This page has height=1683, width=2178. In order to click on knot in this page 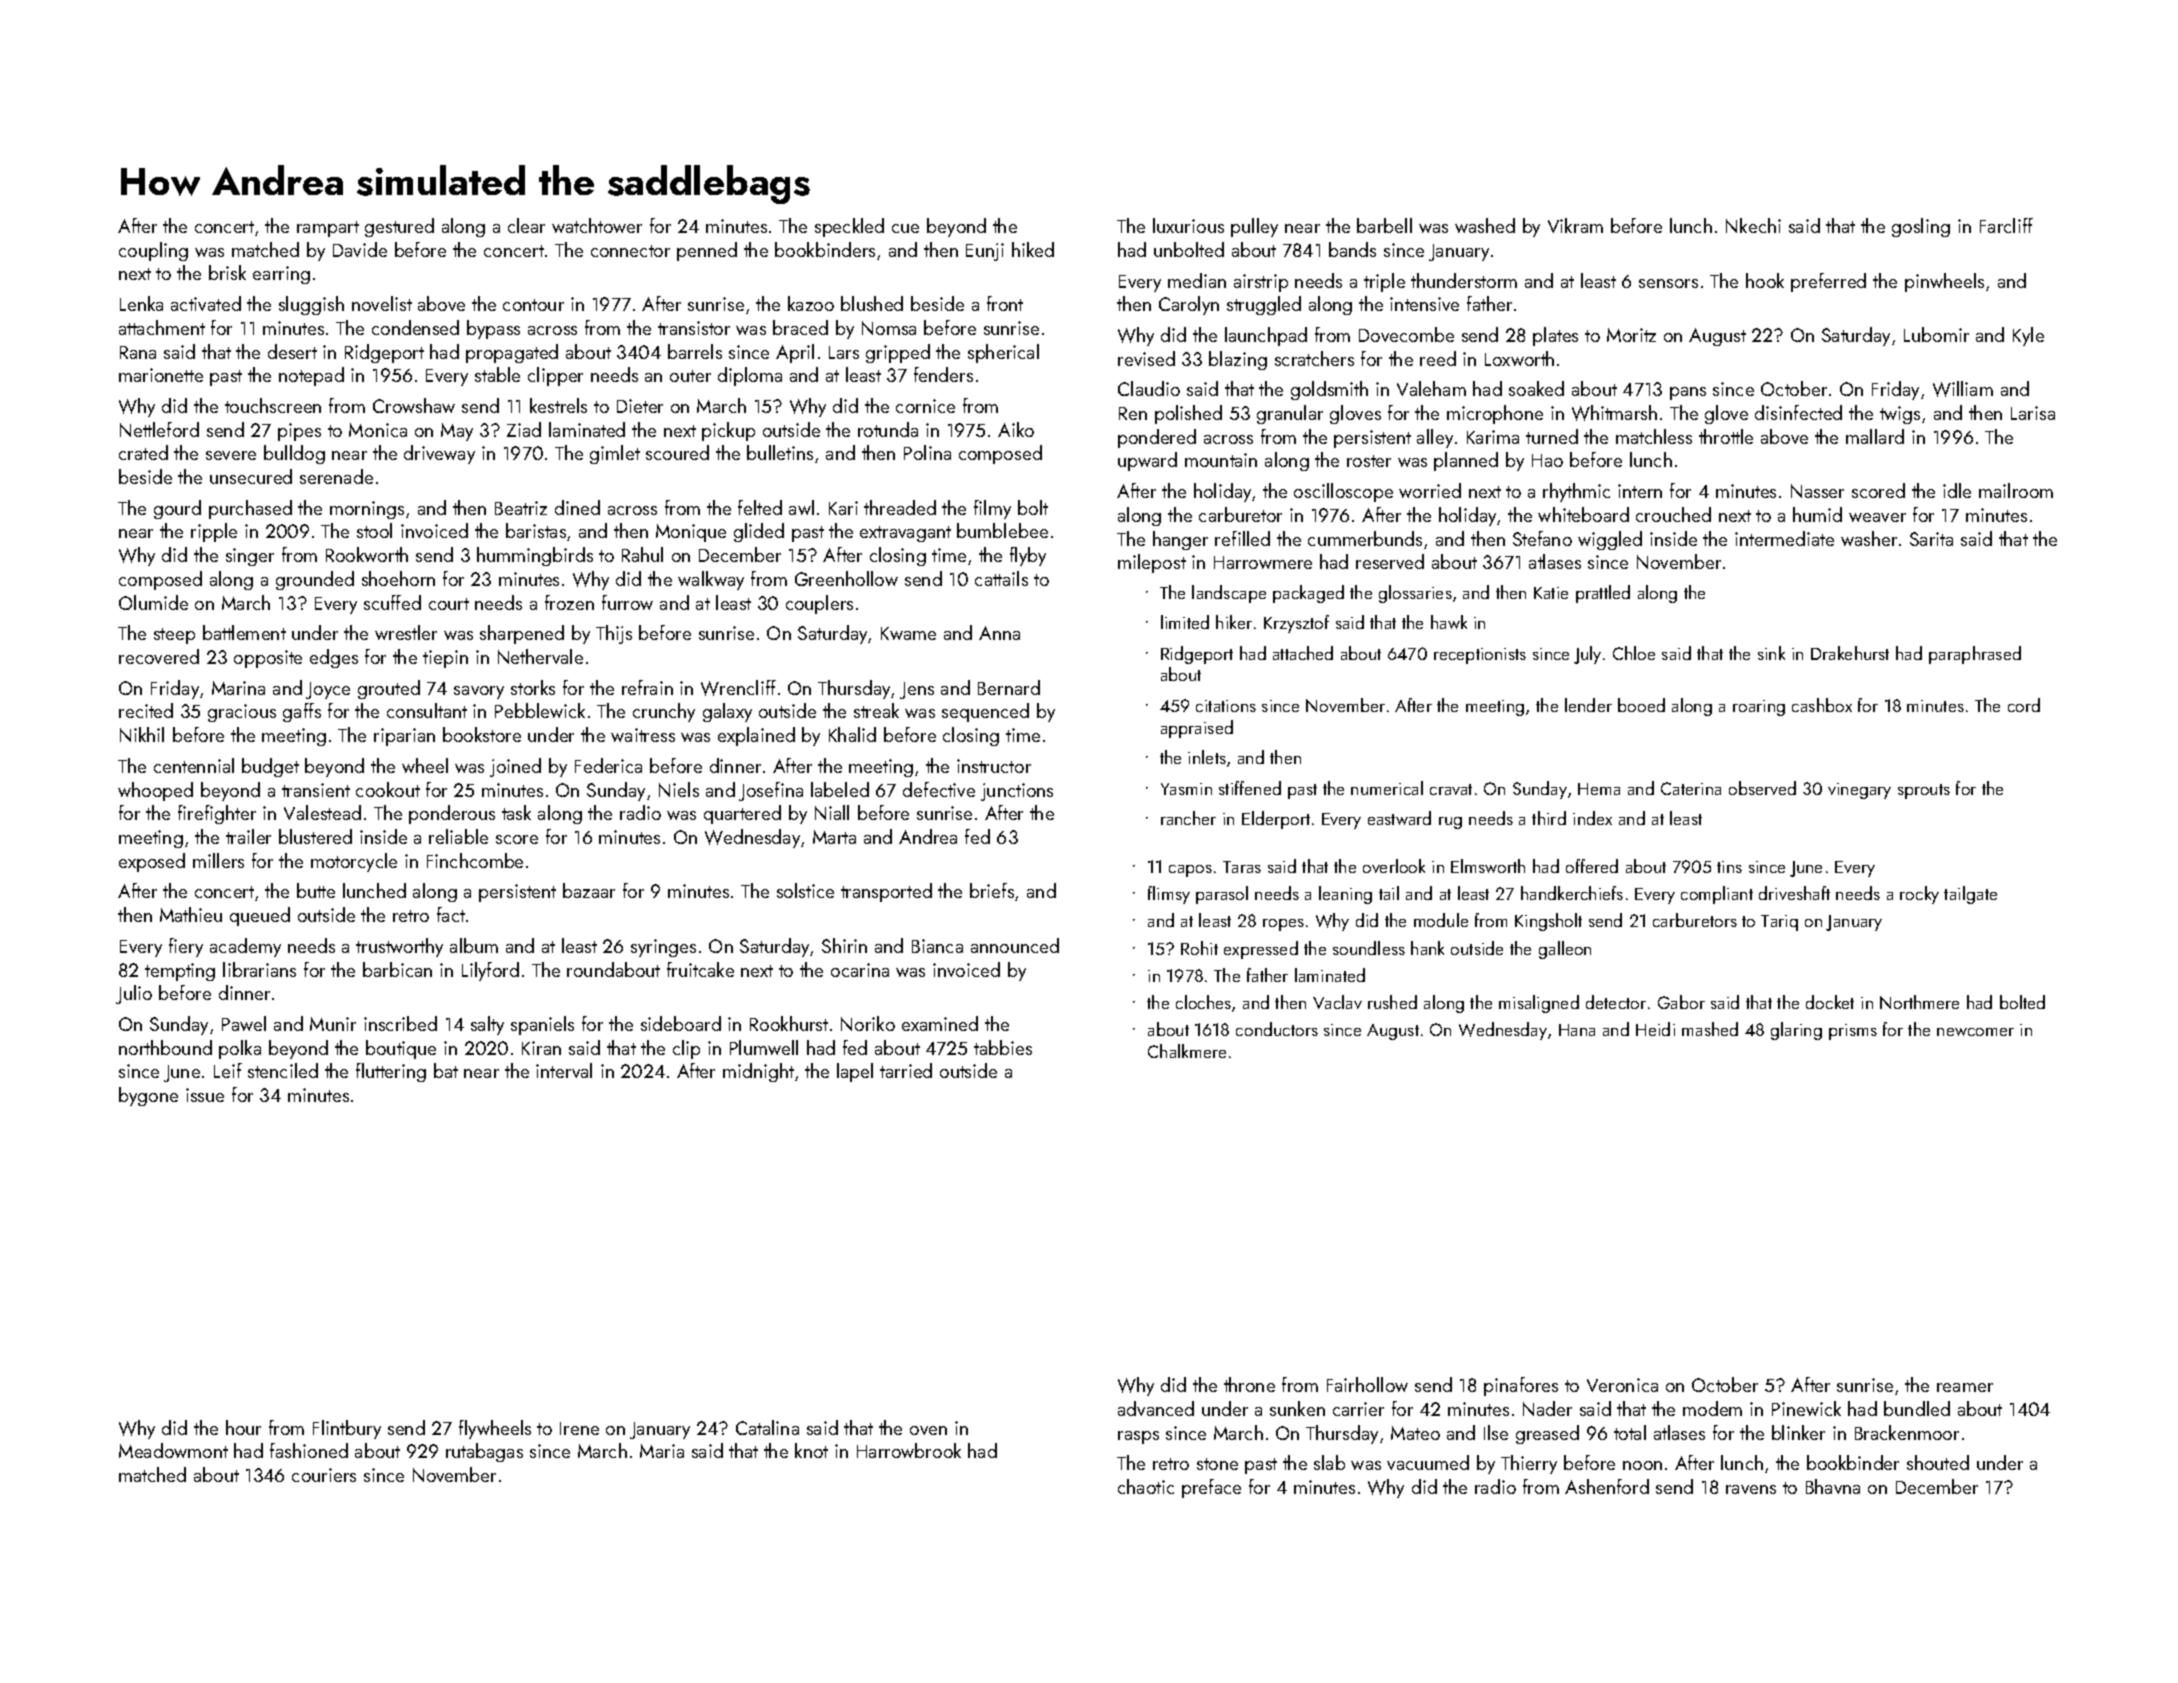, I will do `click(811, 1450)`.
